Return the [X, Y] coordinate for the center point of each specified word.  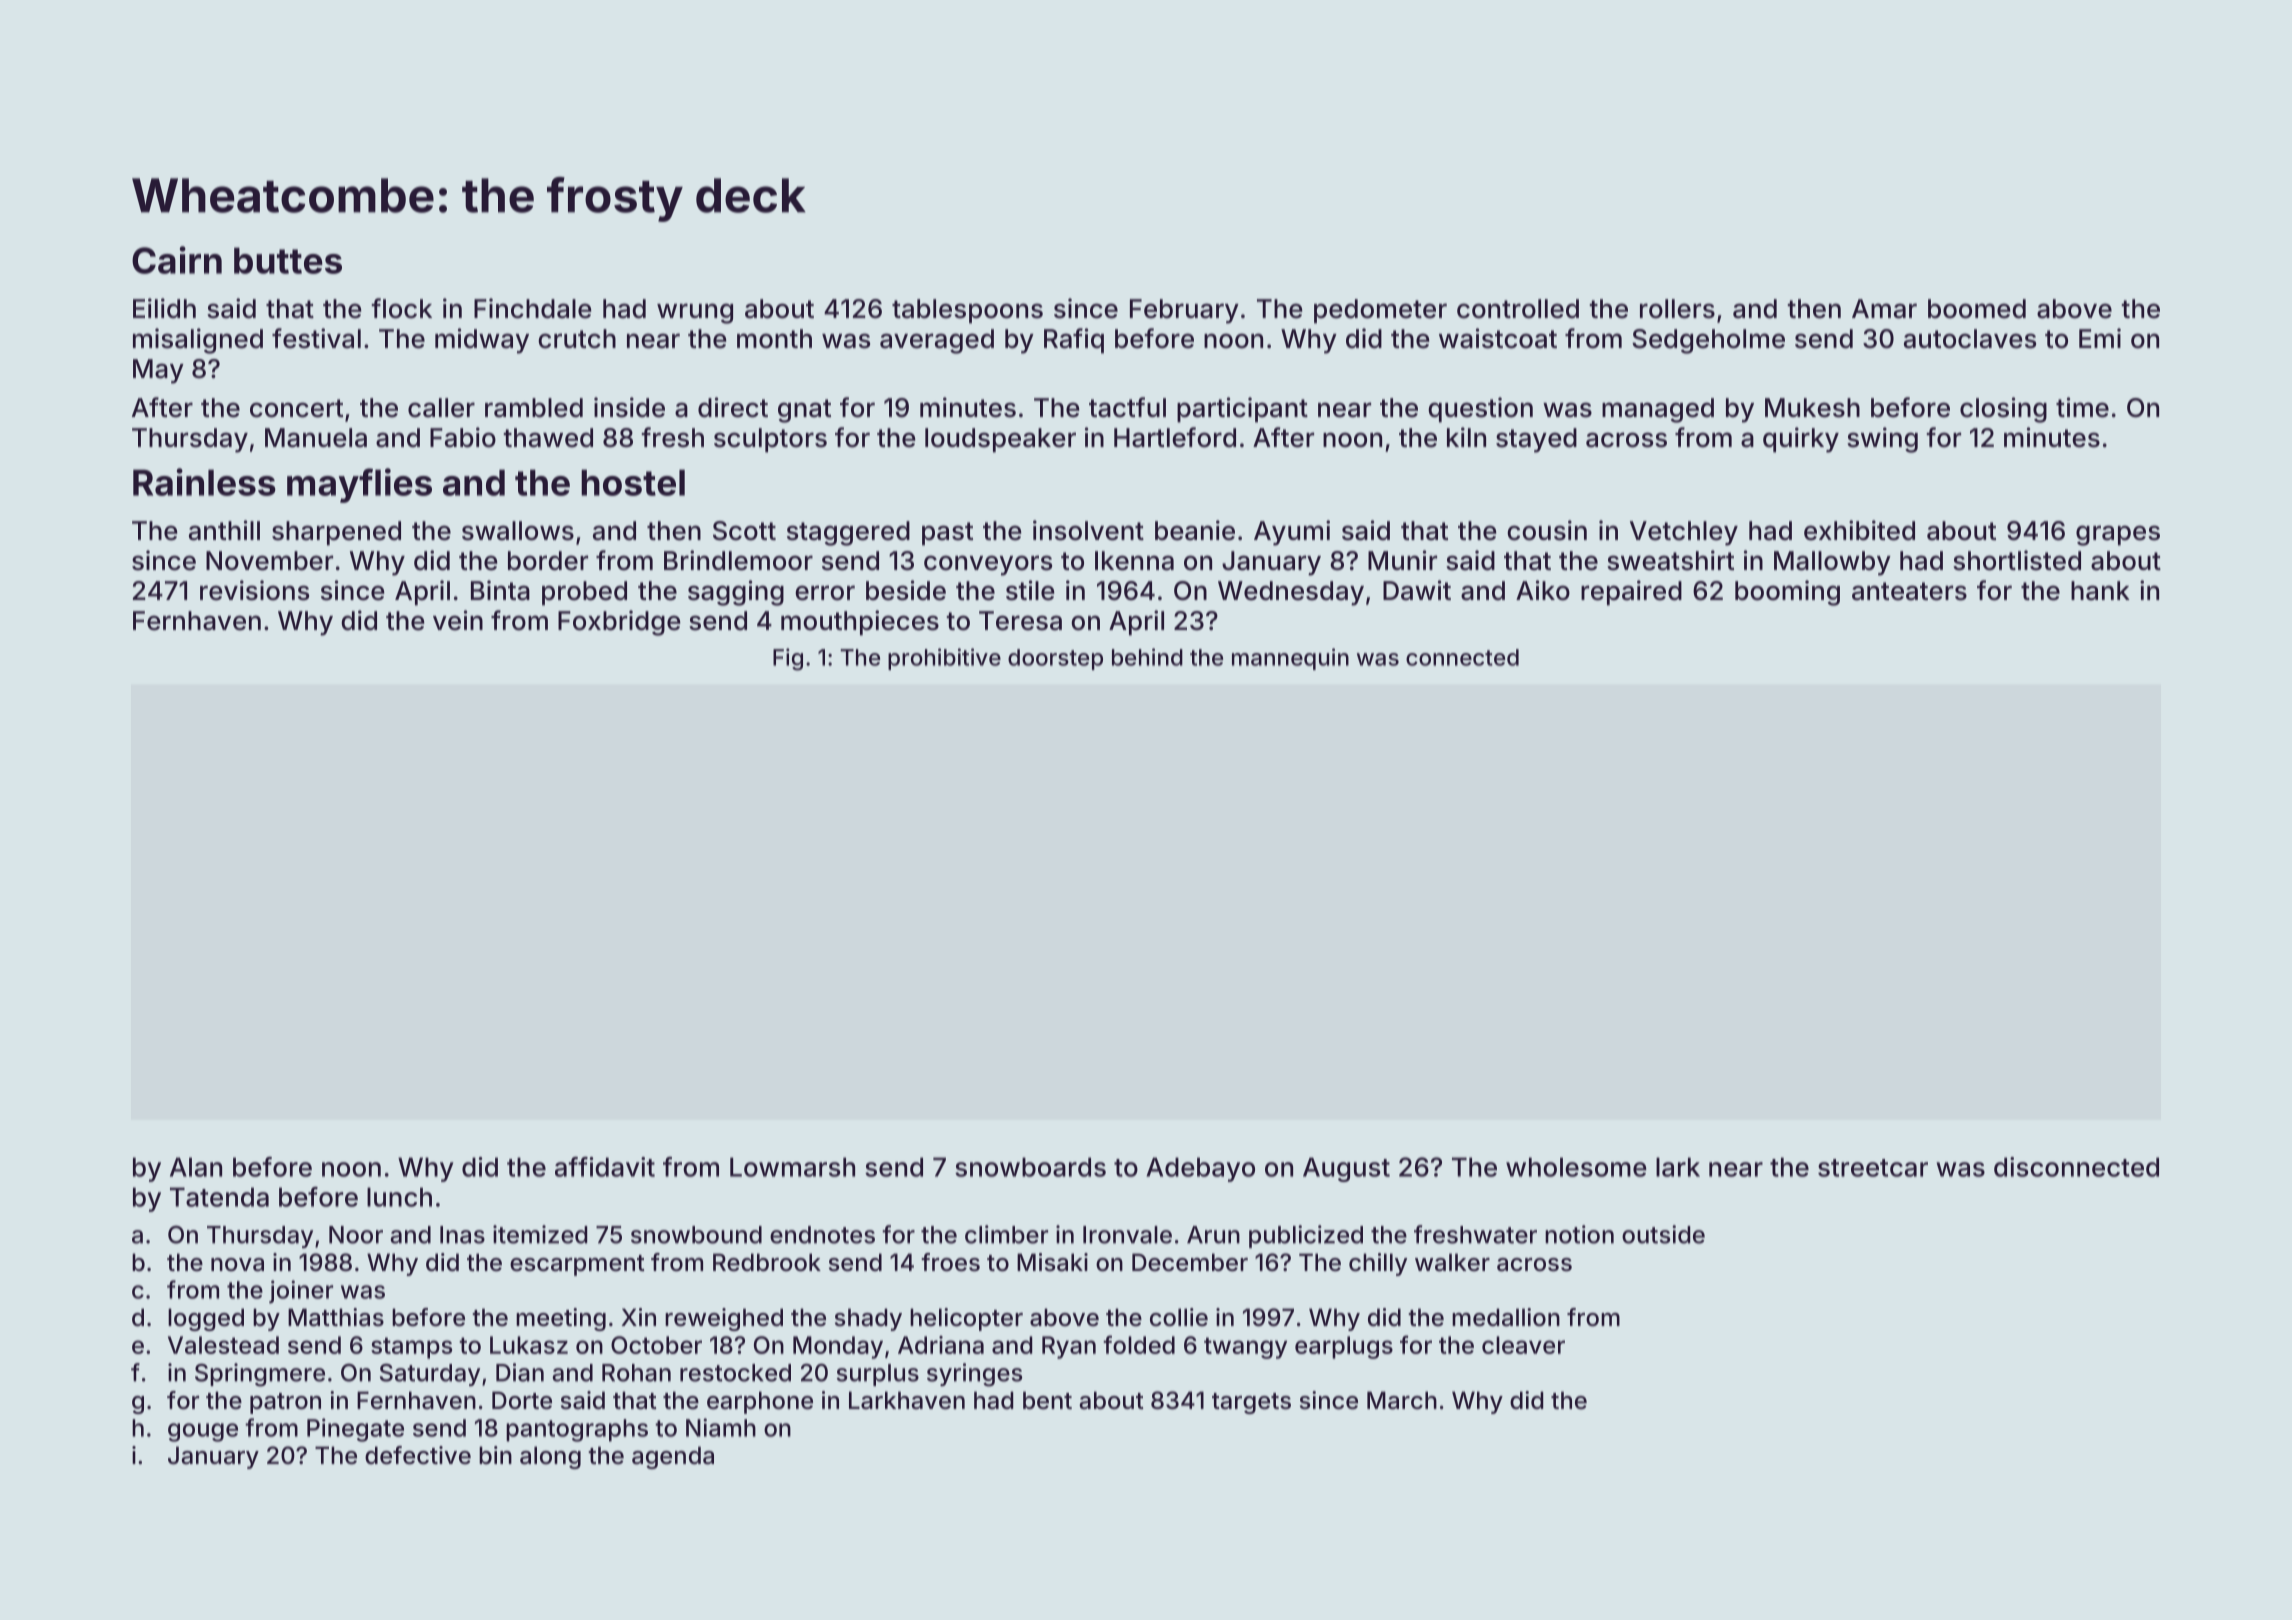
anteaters [1909, 591]
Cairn [177, 260]
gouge [203, 1432]
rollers [1677, 309]
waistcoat [1498, 338]
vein [458, 620]
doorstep [1055, 659]
